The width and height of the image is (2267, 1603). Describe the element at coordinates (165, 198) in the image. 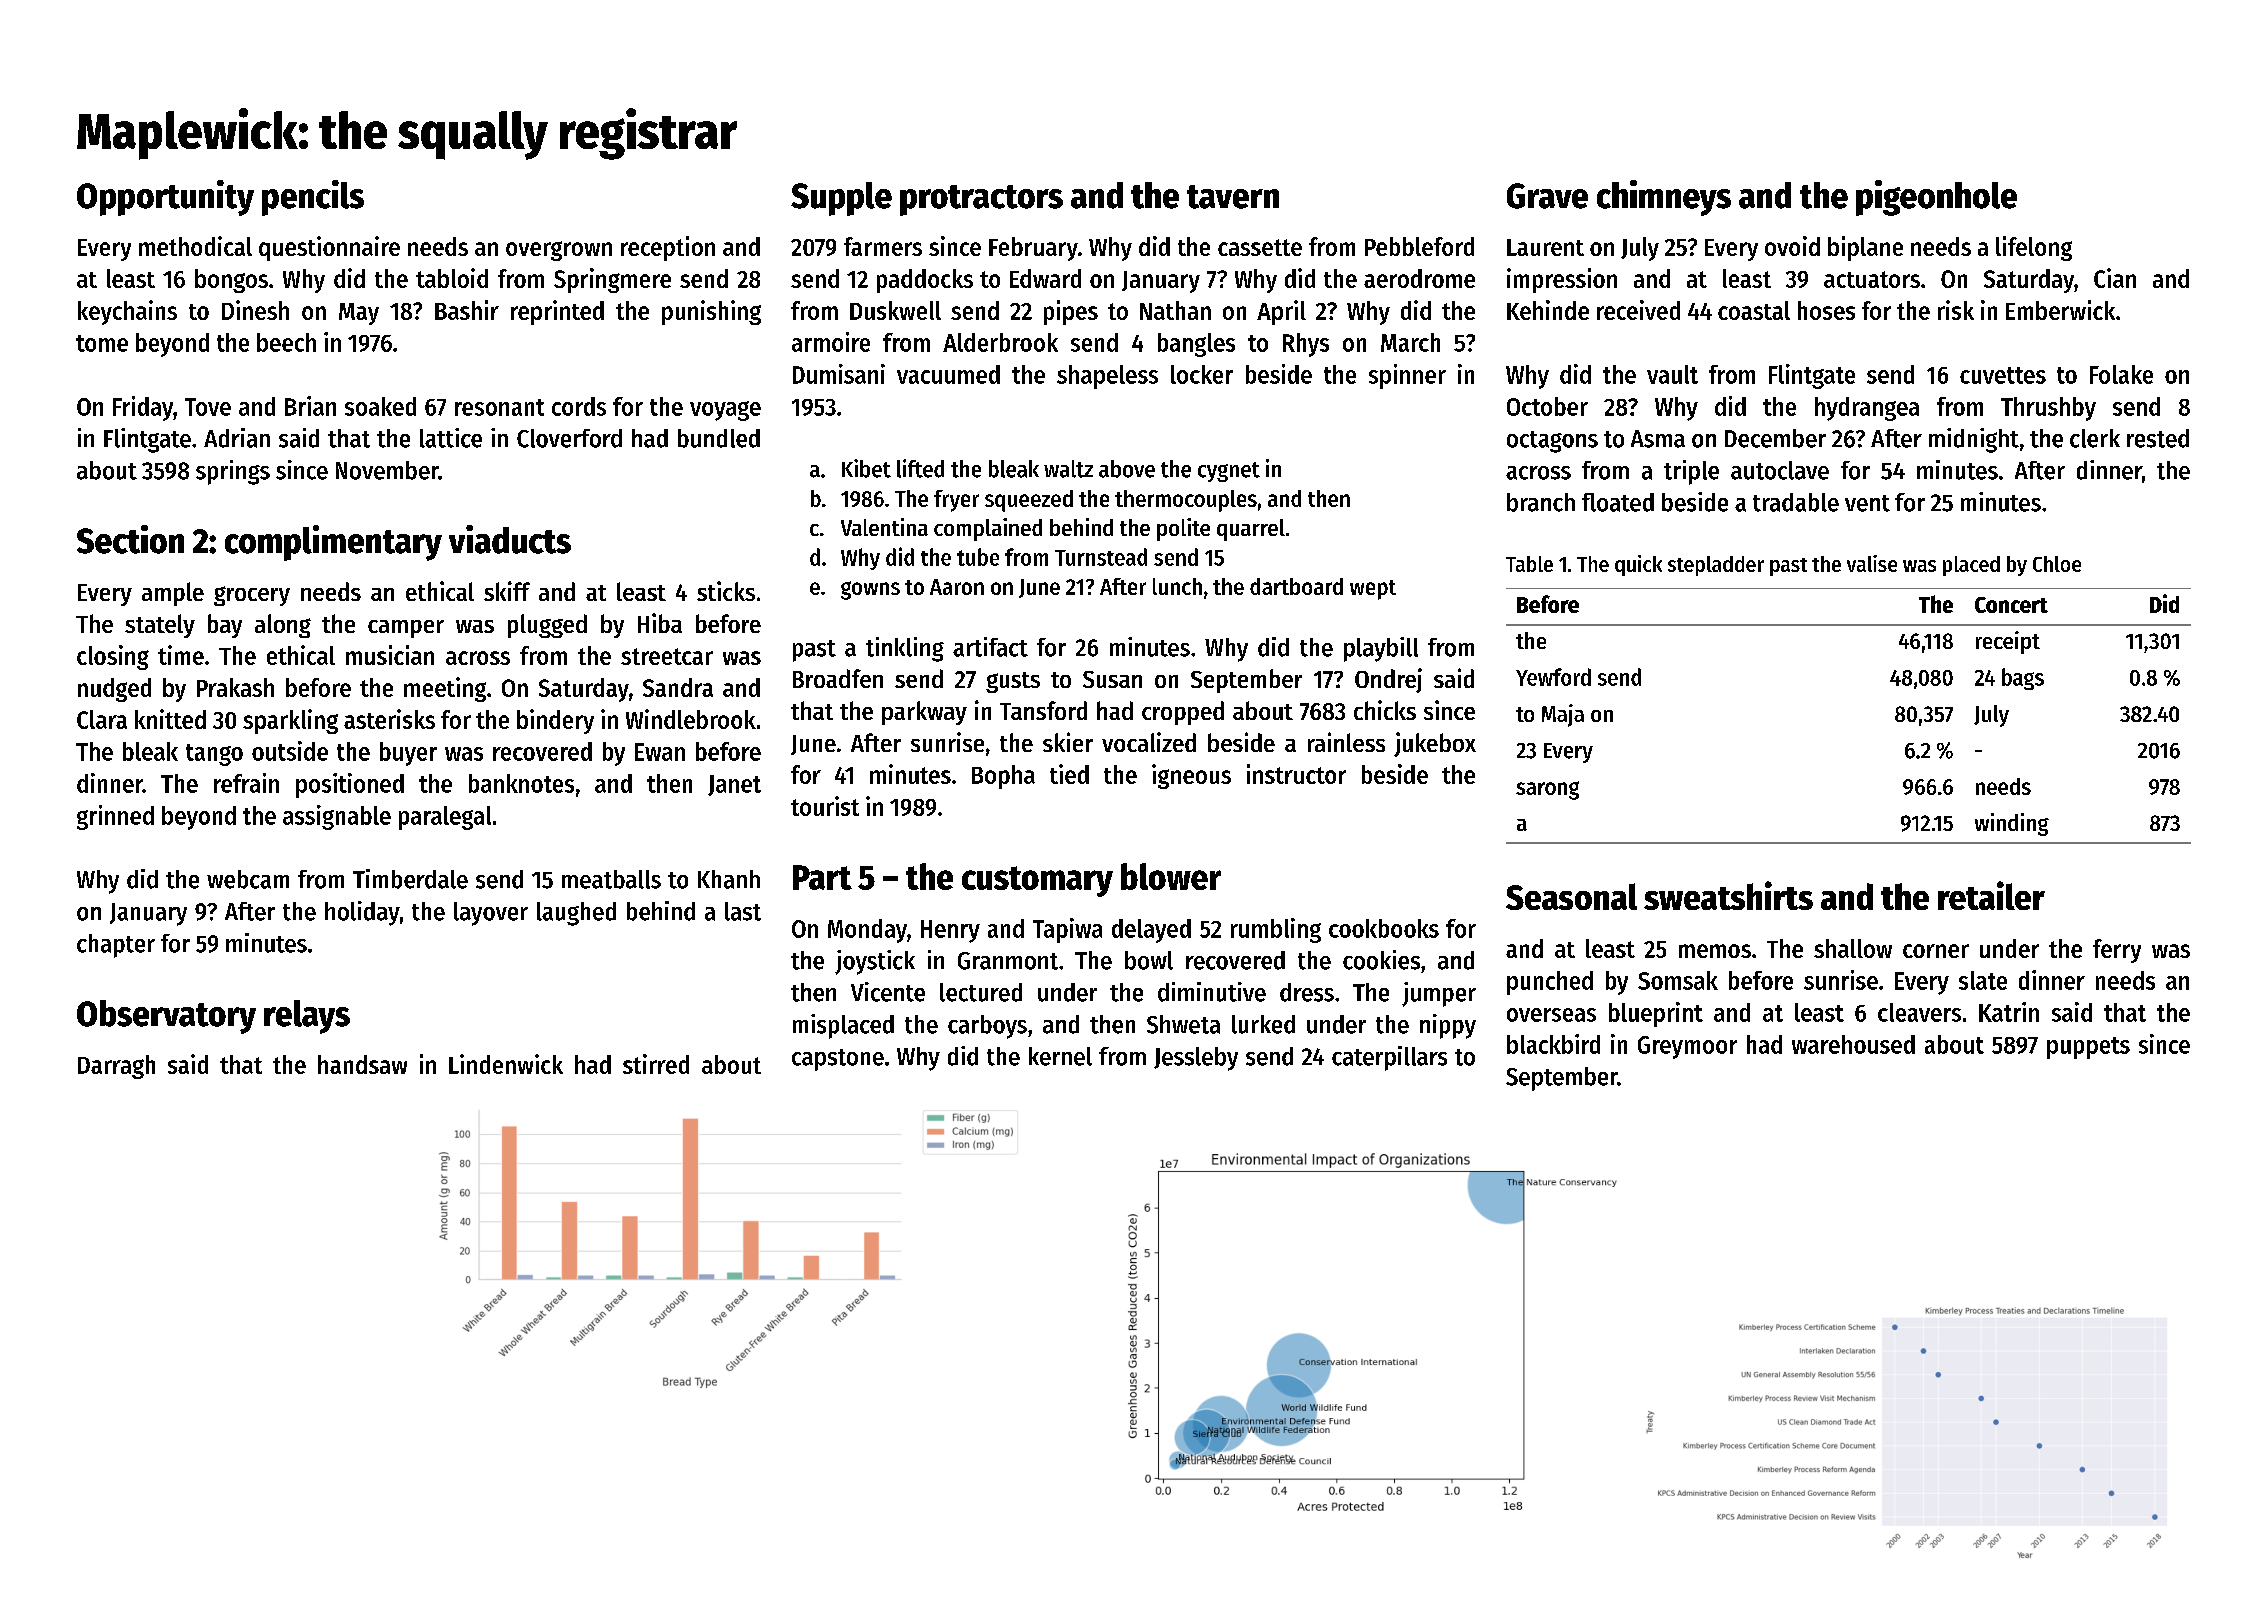

I see `Opportunity` at that location.
